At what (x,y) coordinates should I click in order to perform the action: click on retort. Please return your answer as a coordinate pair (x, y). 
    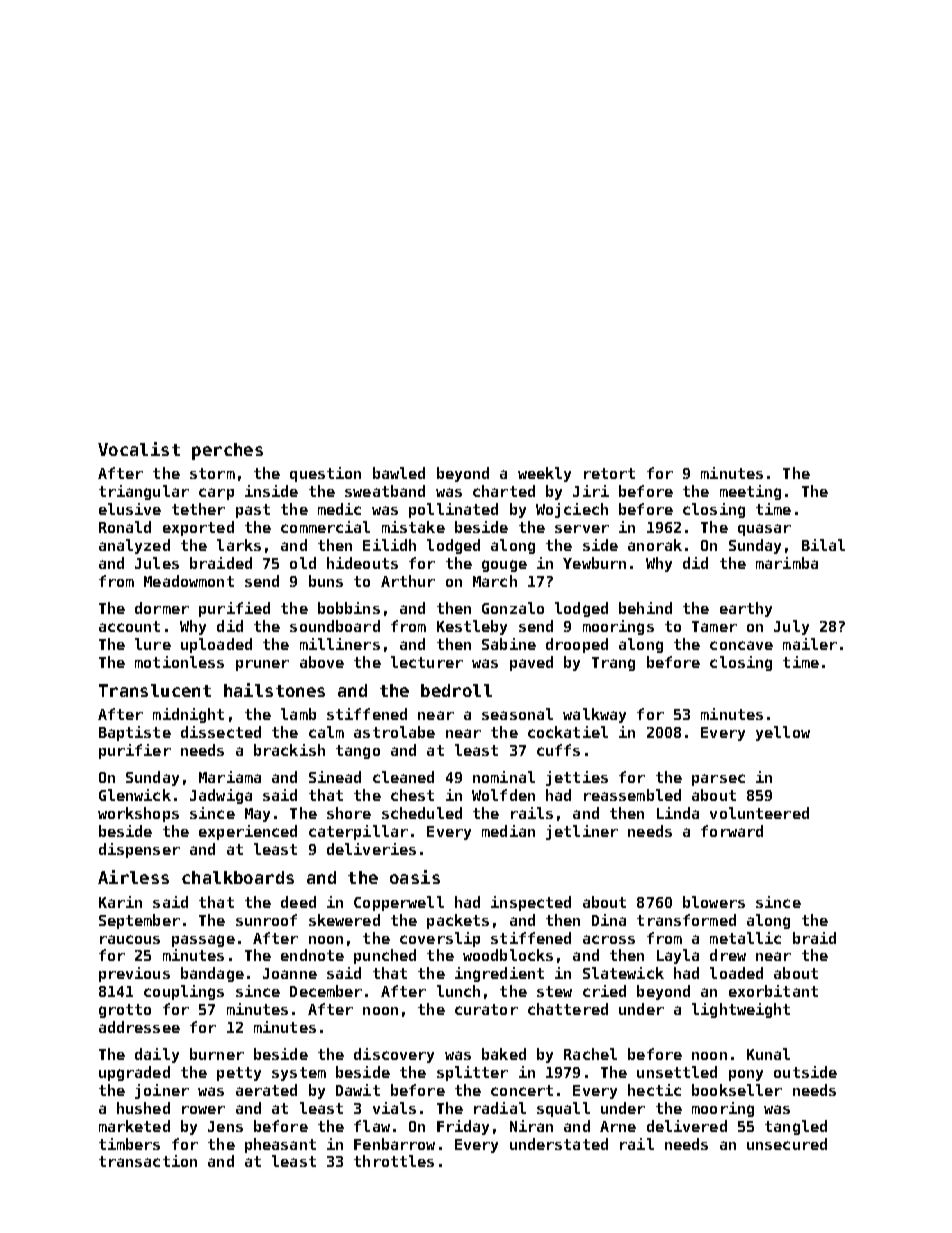
    Looking at the image, I should click on (609, 473).
